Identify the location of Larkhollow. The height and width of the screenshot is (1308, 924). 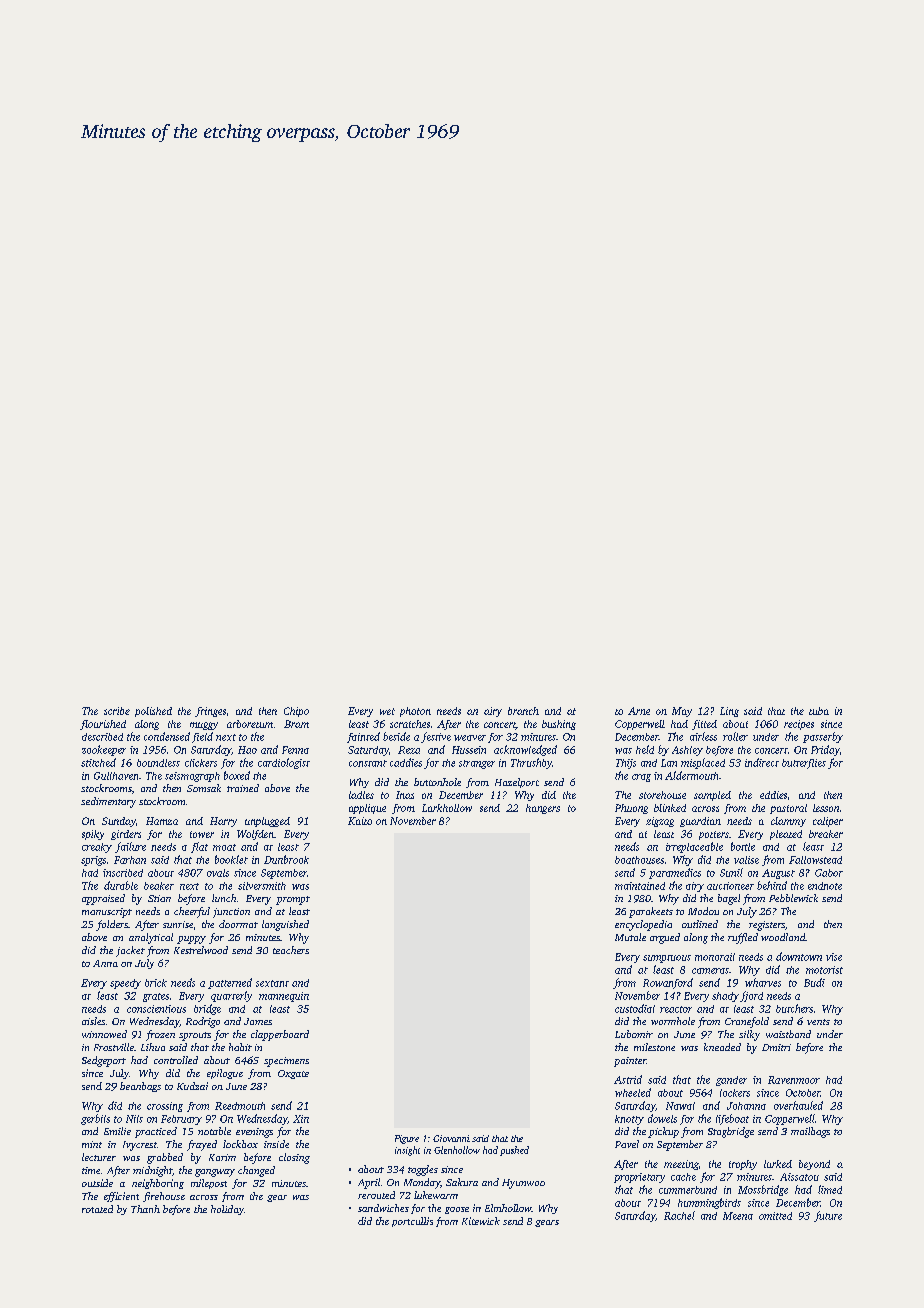
(447, 808).
